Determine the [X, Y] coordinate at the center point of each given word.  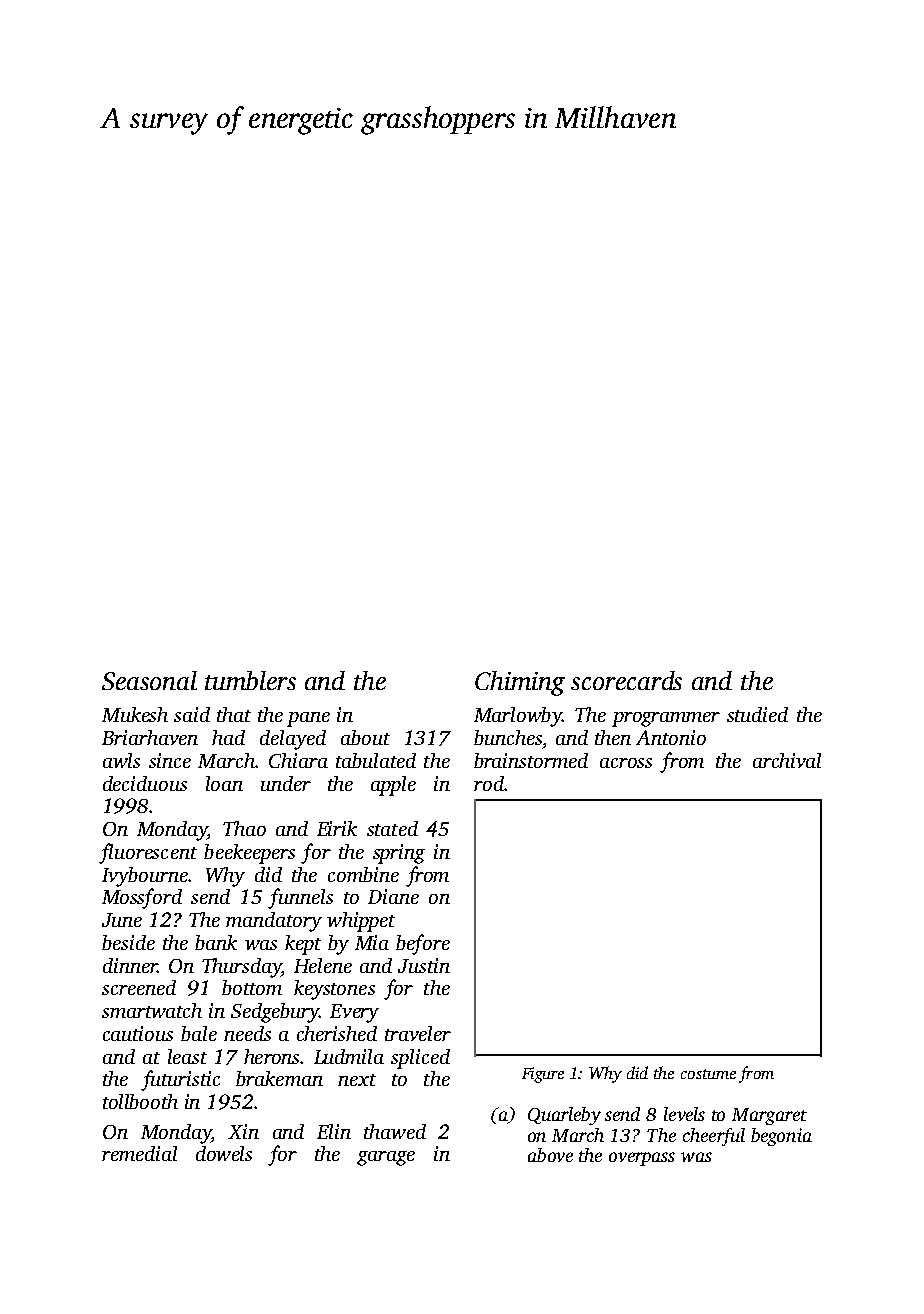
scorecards [626, 680]
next [357, 1080]
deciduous [145, 783]
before [423, 944]
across [626, 763]
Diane [393, 896]
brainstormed [531, 760]
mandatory [274, 922]
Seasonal [149, 680]
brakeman [279, 1078]
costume [708, 1074]
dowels [224, 1153]
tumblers [250, 680]
